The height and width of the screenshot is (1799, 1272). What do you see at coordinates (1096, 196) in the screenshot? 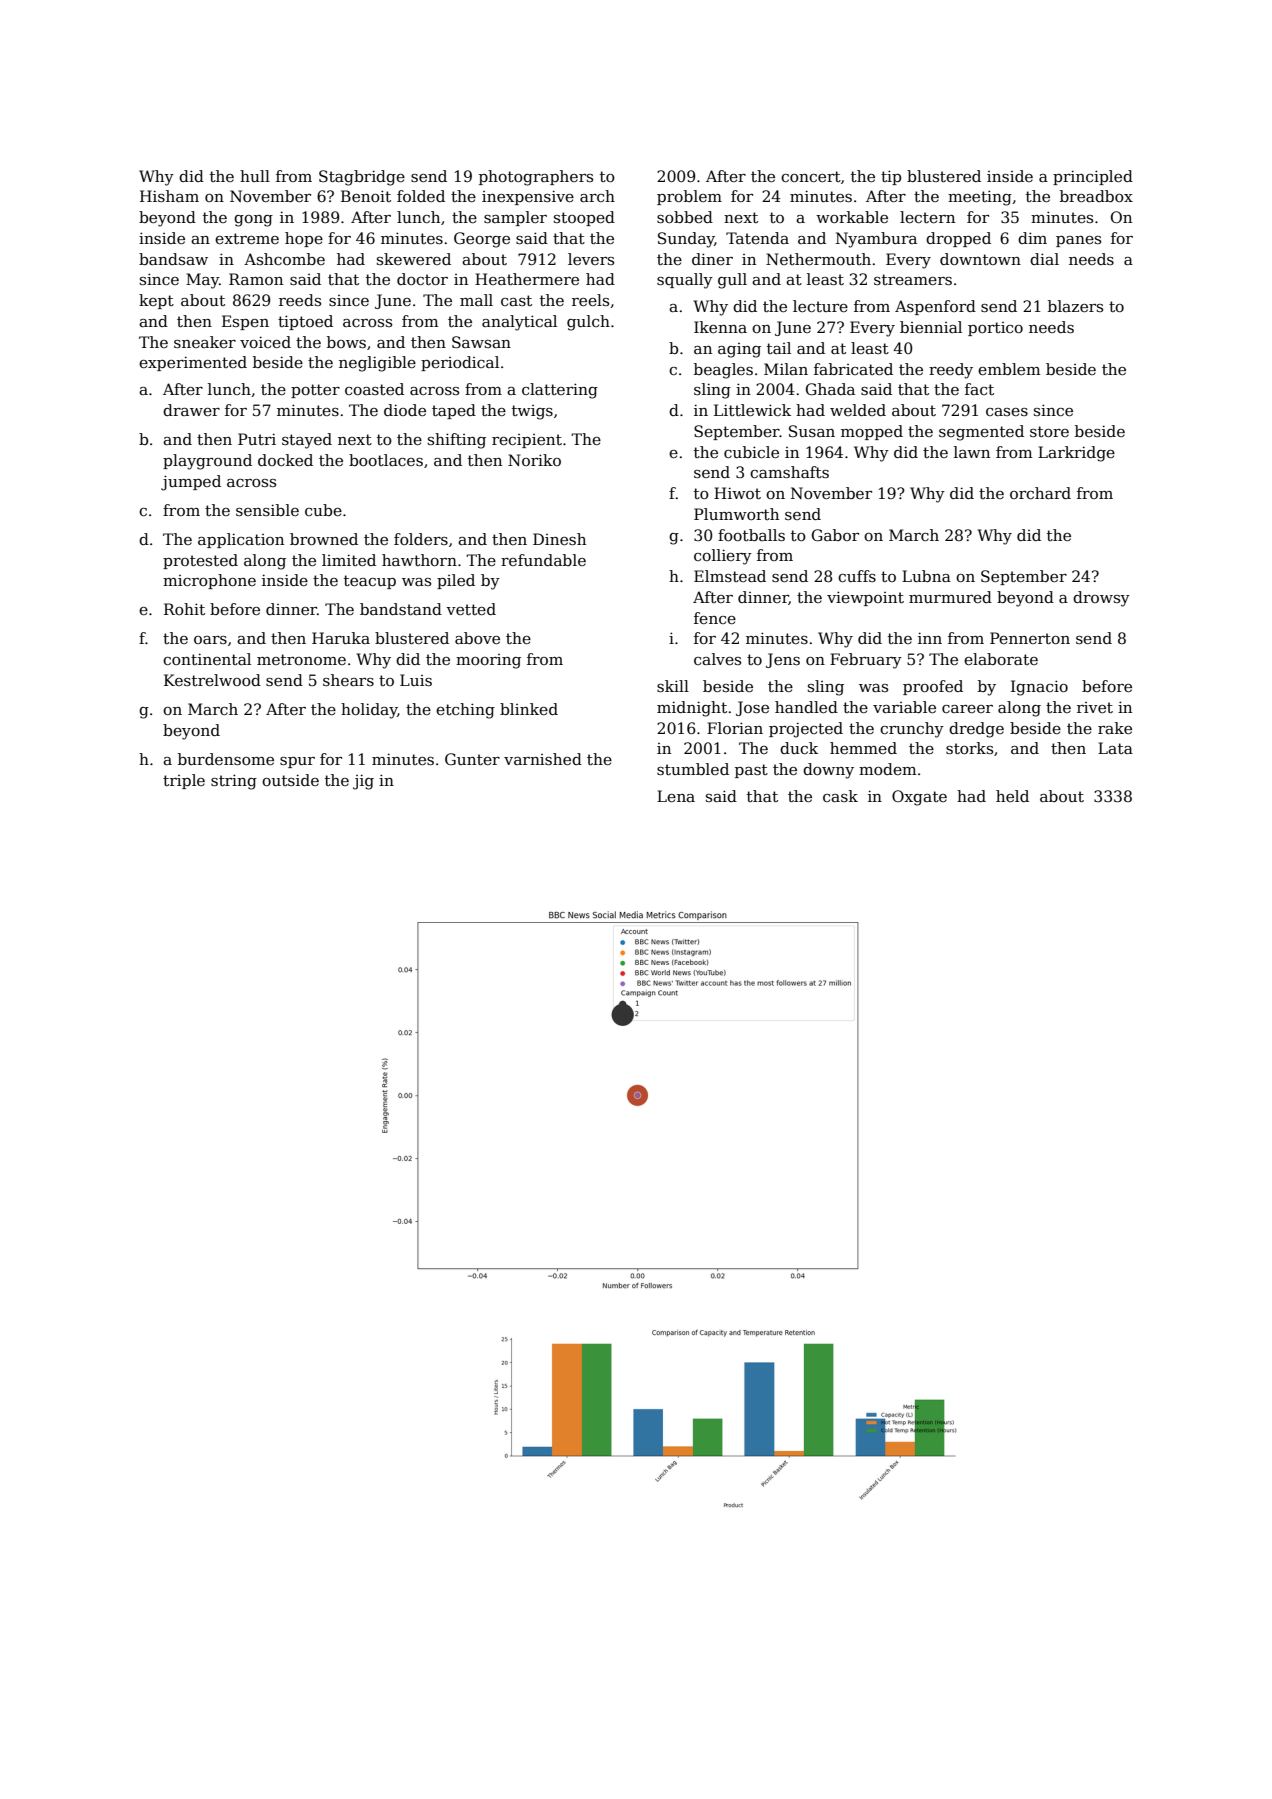
I see `breadbox` at bounding box center [1096, 196].
